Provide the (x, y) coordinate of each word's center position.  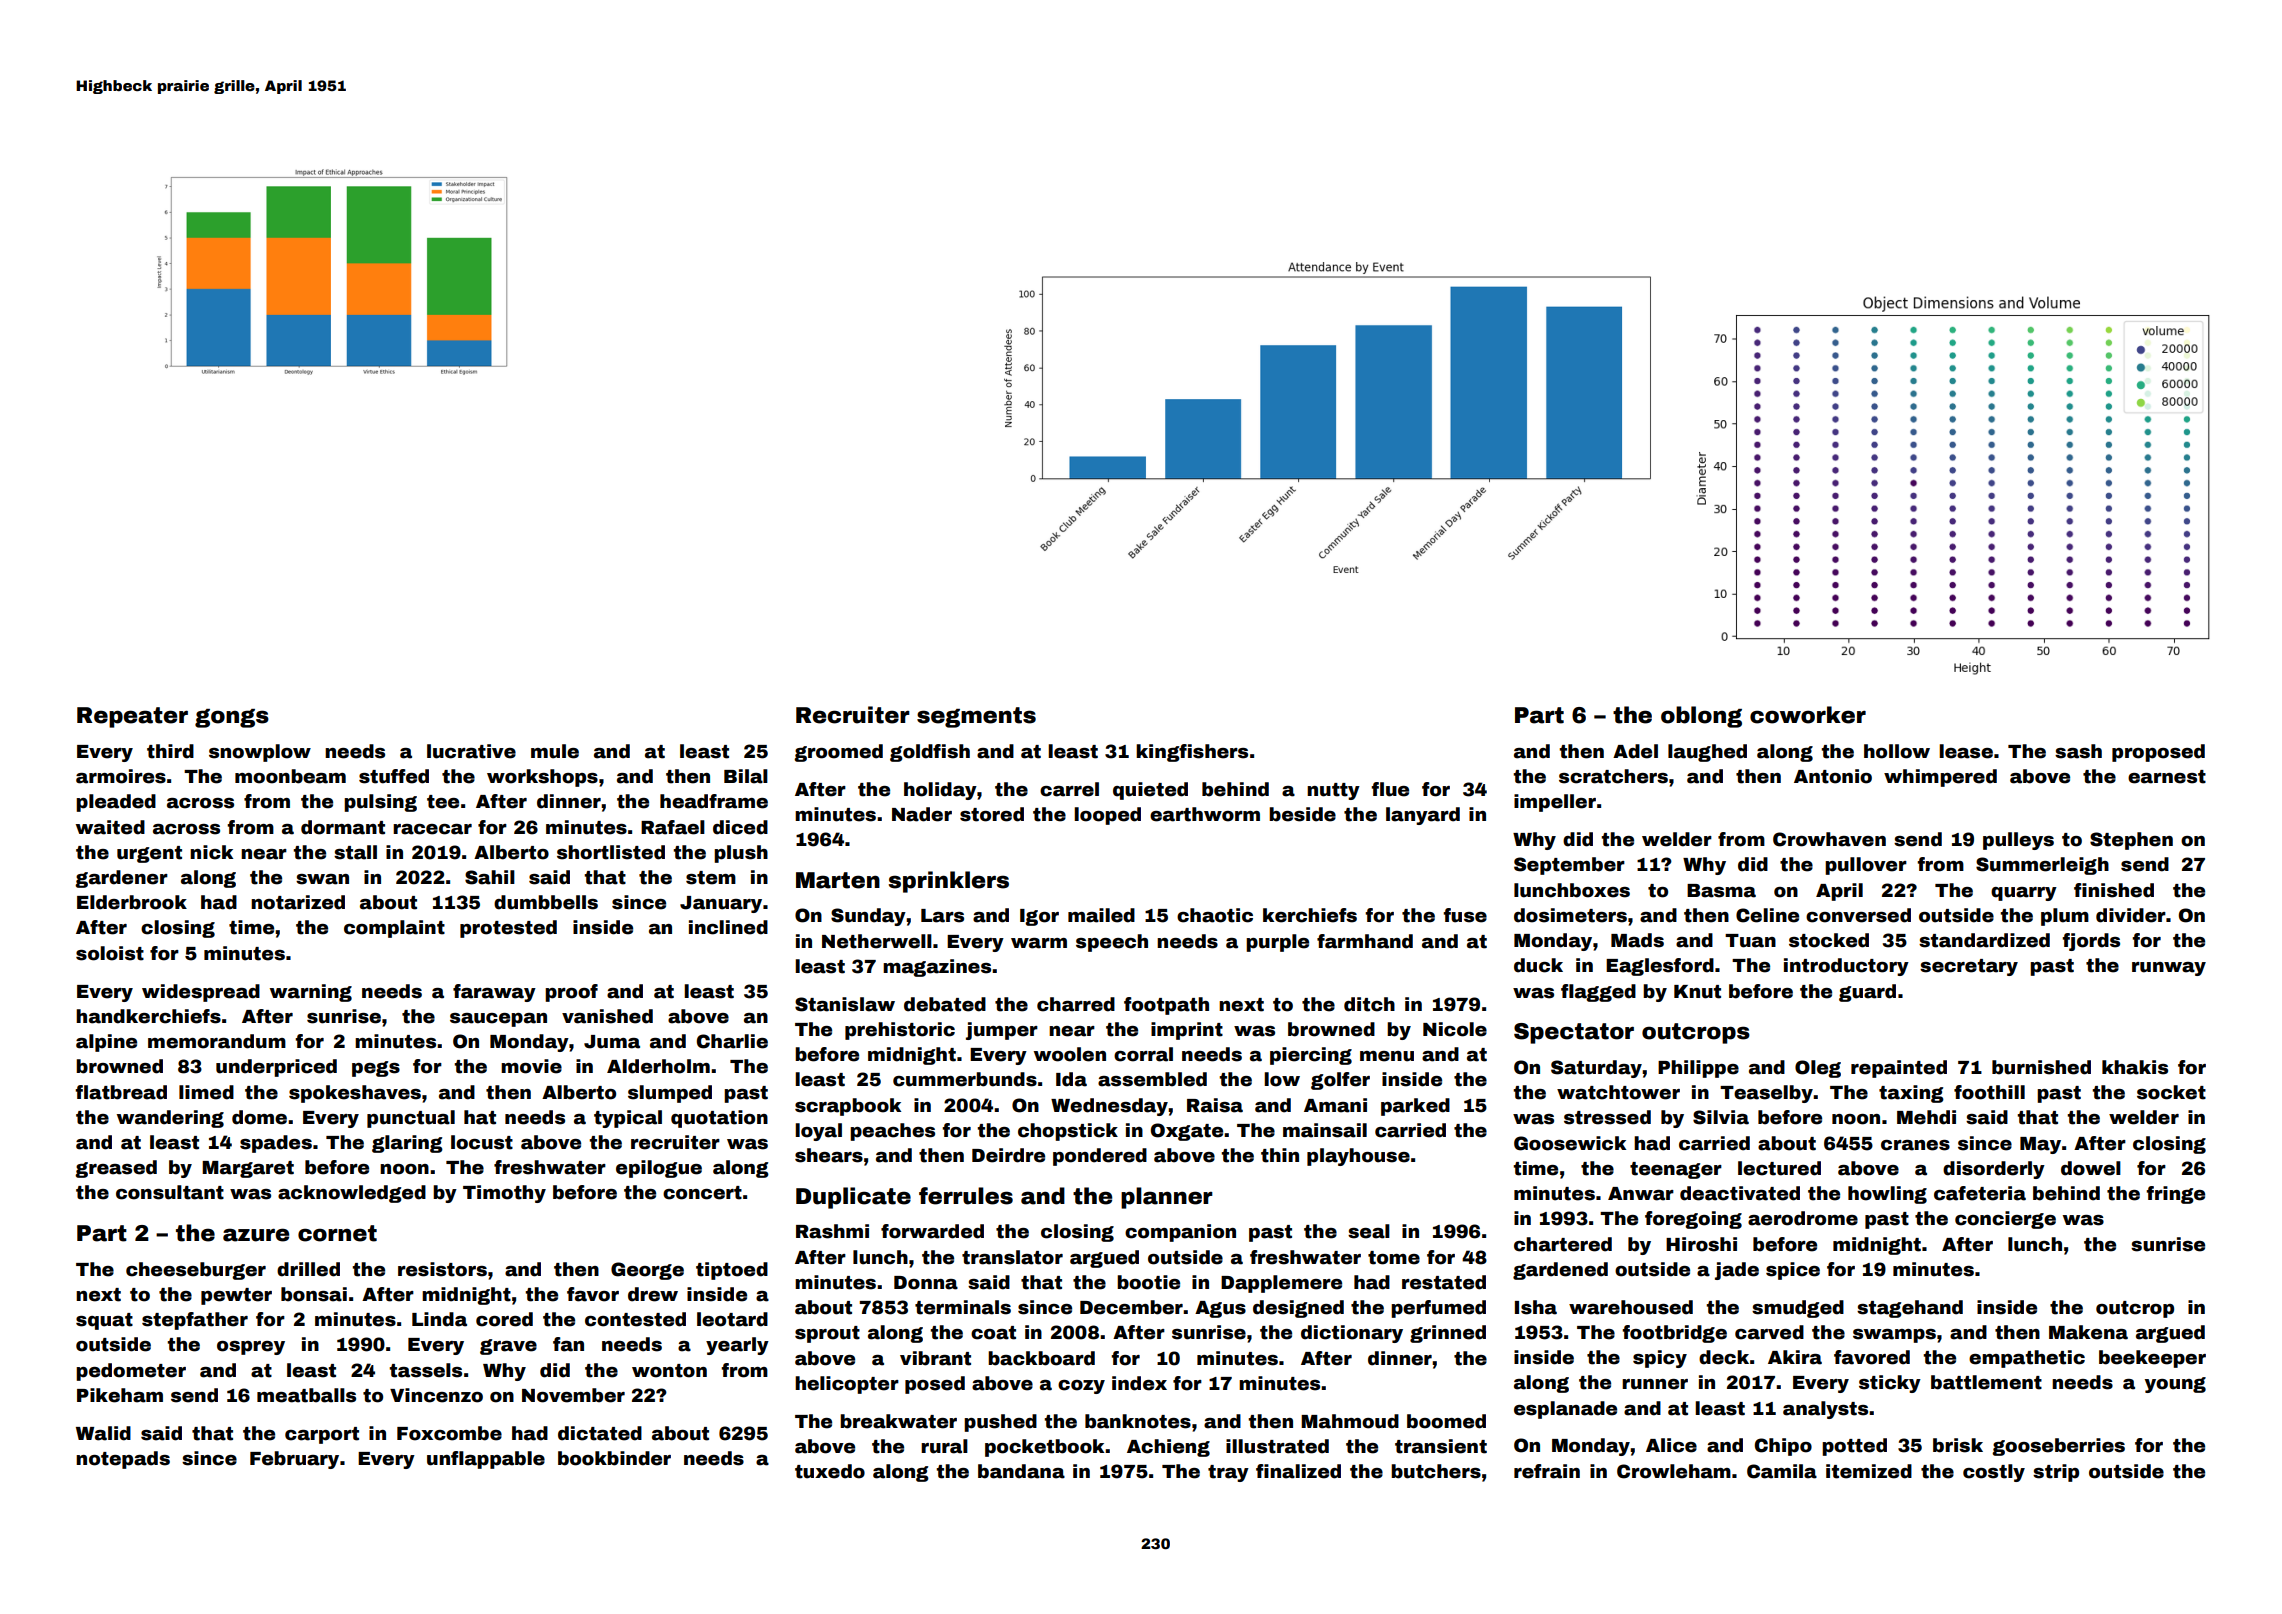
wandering (170, 1119)
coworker (1808, 715)
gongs (232, 718)
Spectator (1574, 1033)
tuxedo (830, 1471)
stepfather (195, 1321)
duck (1538, 965)
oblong (1701, 717)
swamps (1894, 1336)
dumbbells (546, 902)
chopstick (1068, 1132)
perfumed (1438, 1309)
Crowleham (1674, 1471)
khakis (2135, 1067)
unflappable (486, 1460)
